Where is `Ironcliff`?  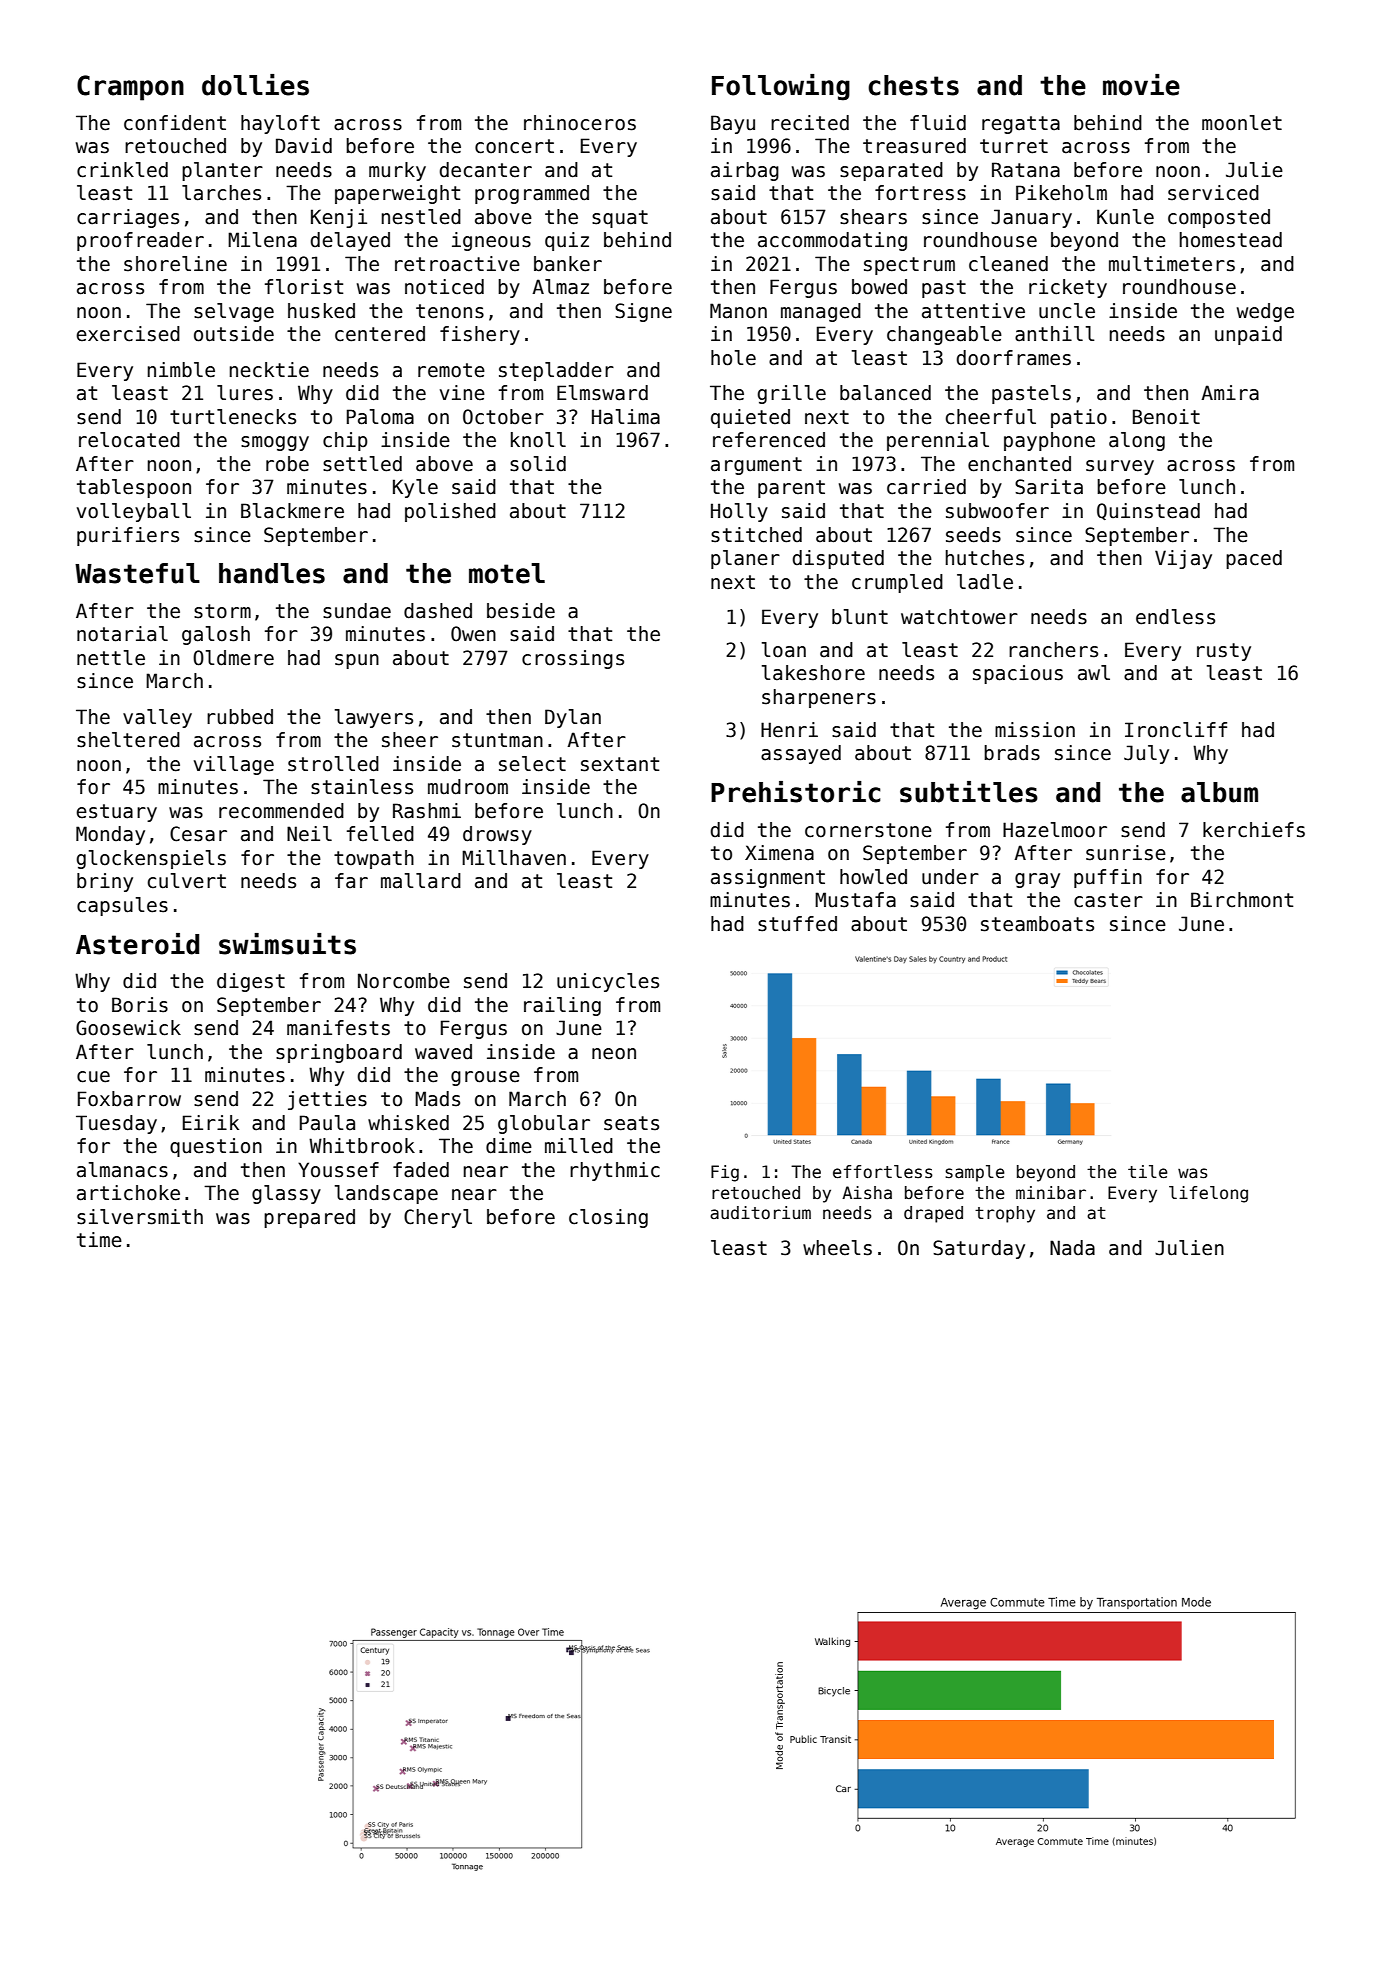
Ironcliff is located at coordinates (1176, 730).
